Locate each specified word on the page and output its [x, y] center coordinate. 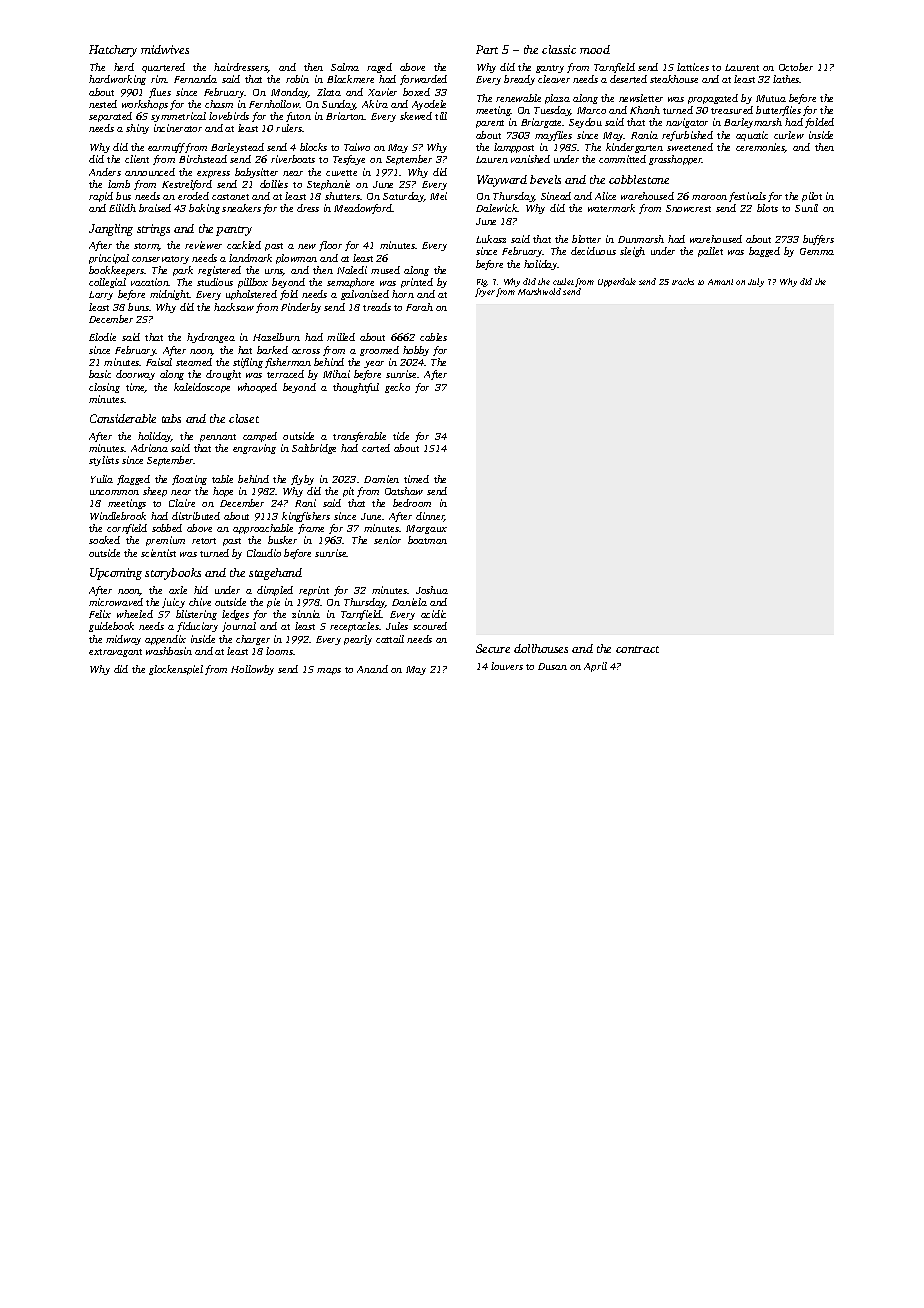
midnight [170, 295]
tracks [683, 281]
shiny [137, 129]
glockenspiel [176, 670]
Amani [720, 282]
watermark [611, 208]
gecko [397, 388]
